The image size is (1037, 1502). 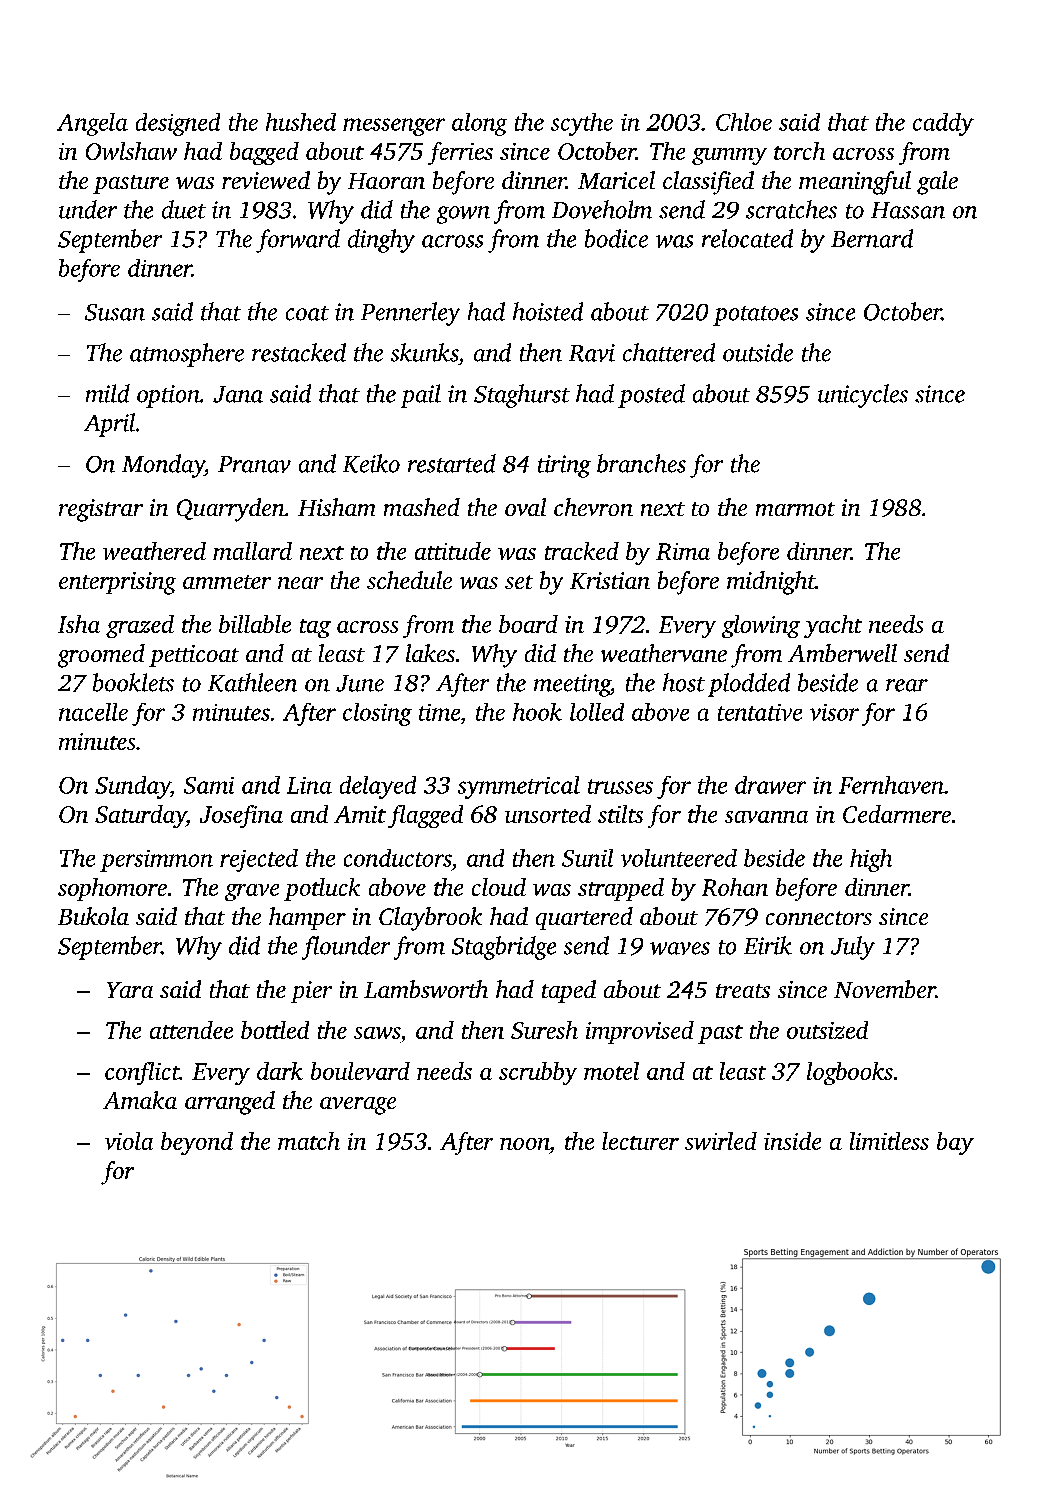 What do you see at coordinates (197, 1143) in the document?
I see `beyond` at bounding box center [197, 1143].
